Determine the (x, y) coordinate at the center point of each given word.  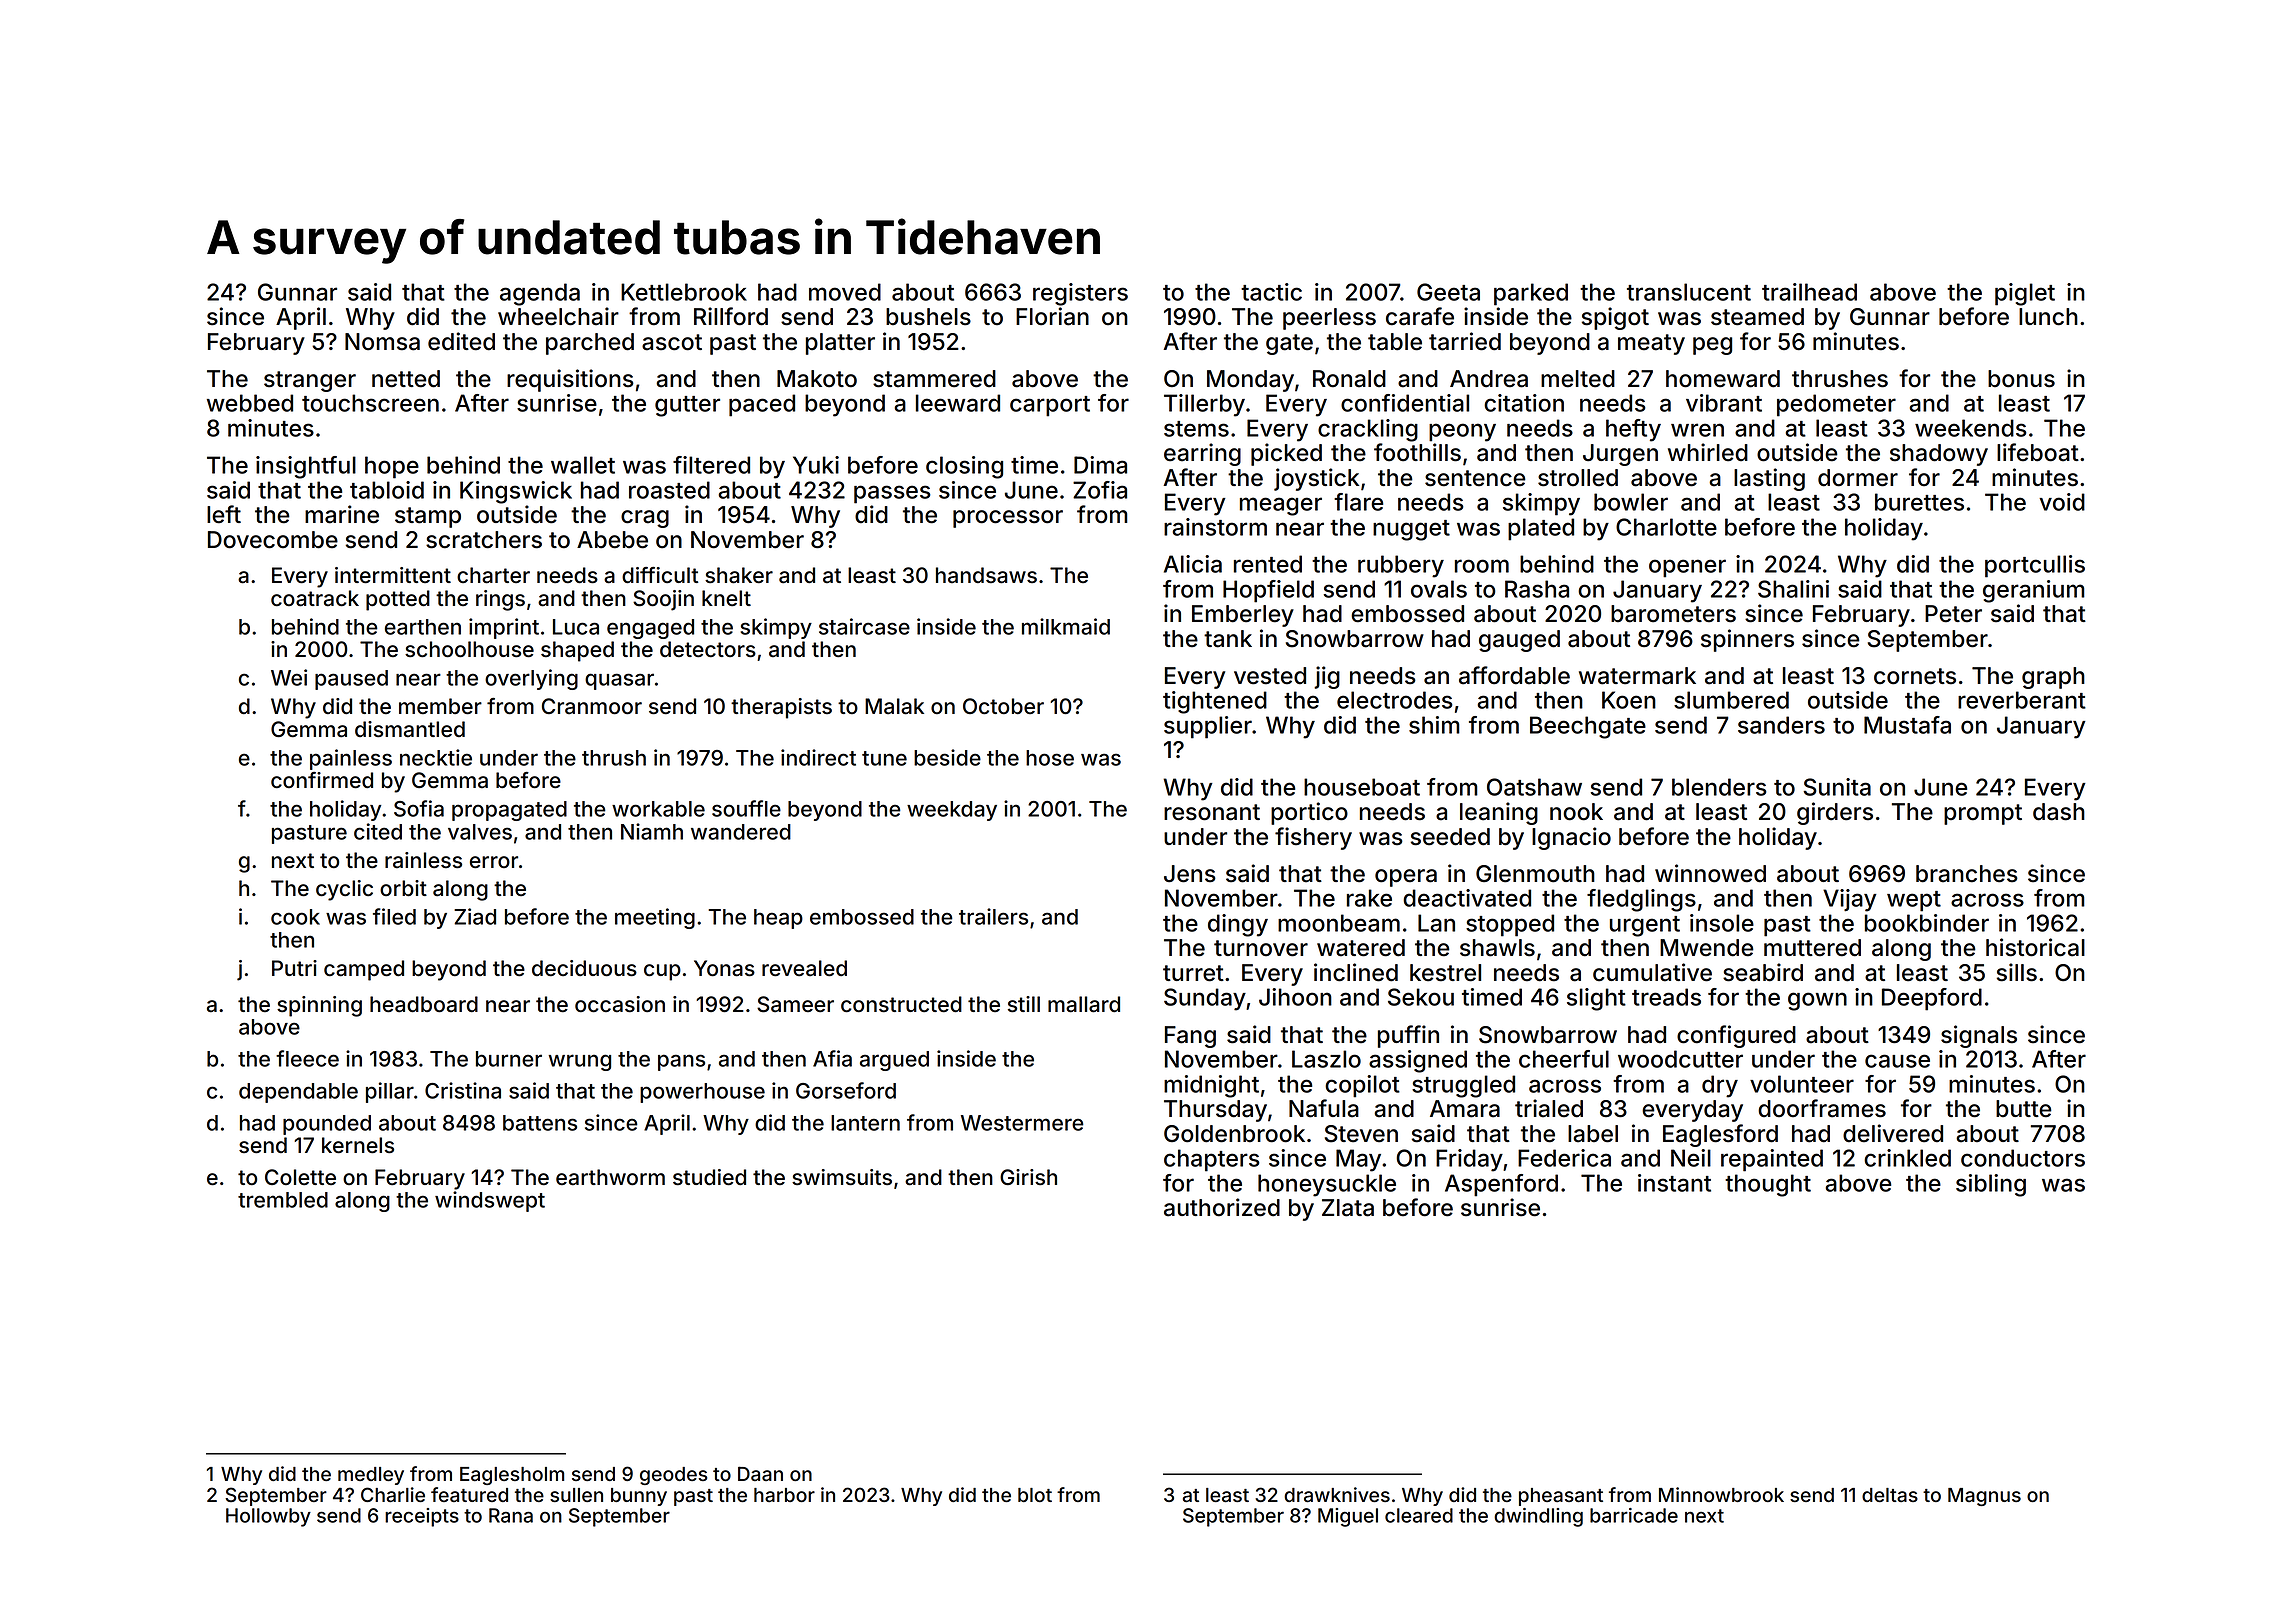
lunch (2048, 317)
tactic (1271, 292)
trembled (283, 1200)
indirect (818, 757)
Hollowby (268, 1517)
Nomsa (382, 342)
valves (480, 832)
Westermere (1022, 1123)
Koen (1629, 700)
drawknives (1337, 1495)
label (1593, 1134)
